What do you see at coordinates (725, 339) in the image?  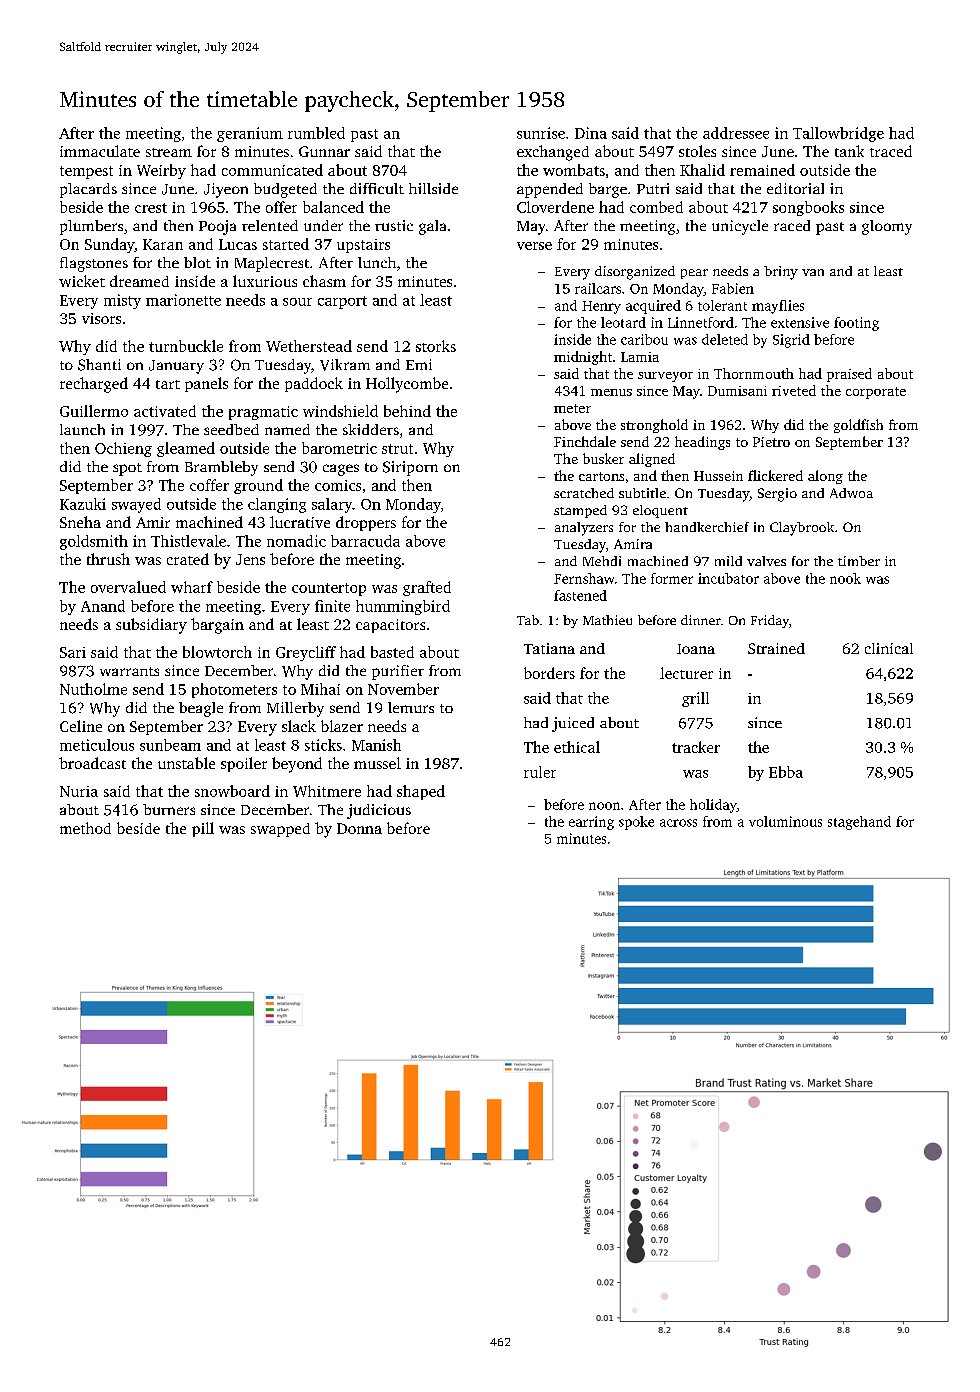 I see `deleted` at bounding box center [725, 339].
